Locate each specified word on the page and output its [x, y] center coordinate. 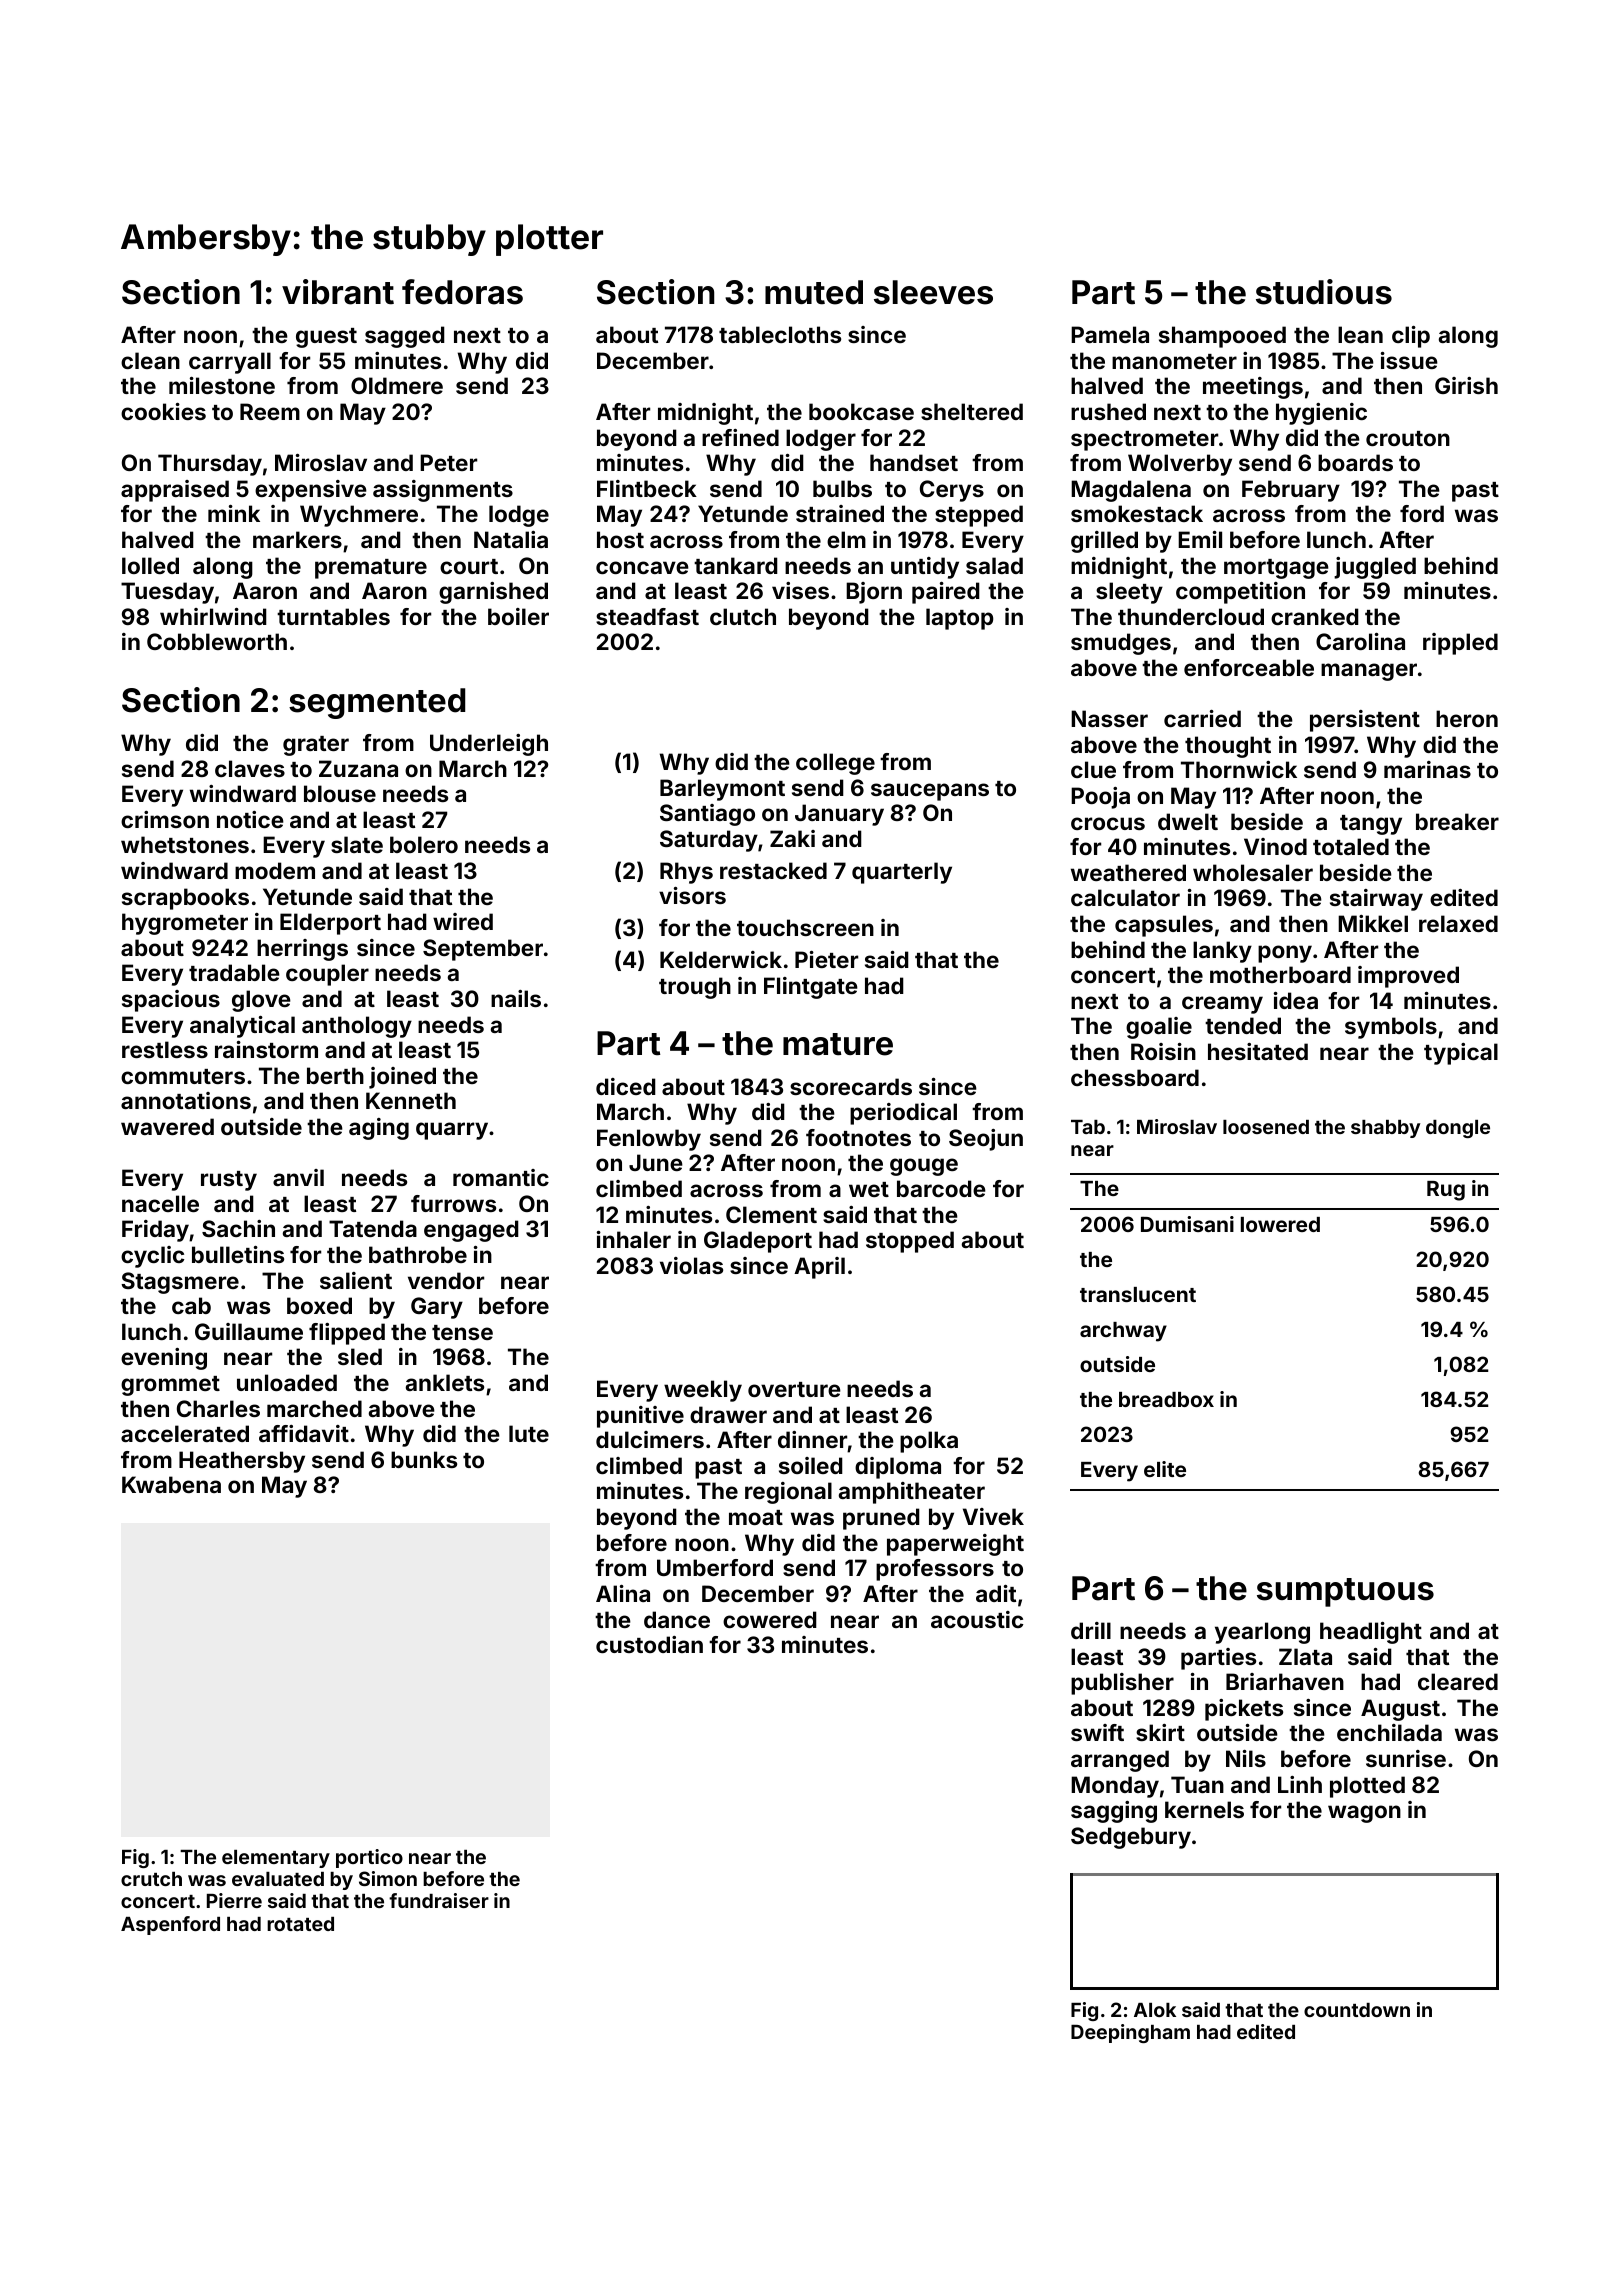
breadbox [1166, 1399]
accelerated [185, 1433]
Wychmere [359, 516]
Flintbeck [647, 488]
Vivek [993, 1516]
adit [996, 1593]
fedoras [462, 292]
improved [1408, 977]
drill [1091, 1630]
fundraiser [439, 1900]
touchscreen [805, 927]
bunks [424, 1459]
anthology [357, 1027]
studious [1324, 292]
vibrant [338, 292]
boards [1355, 462]
